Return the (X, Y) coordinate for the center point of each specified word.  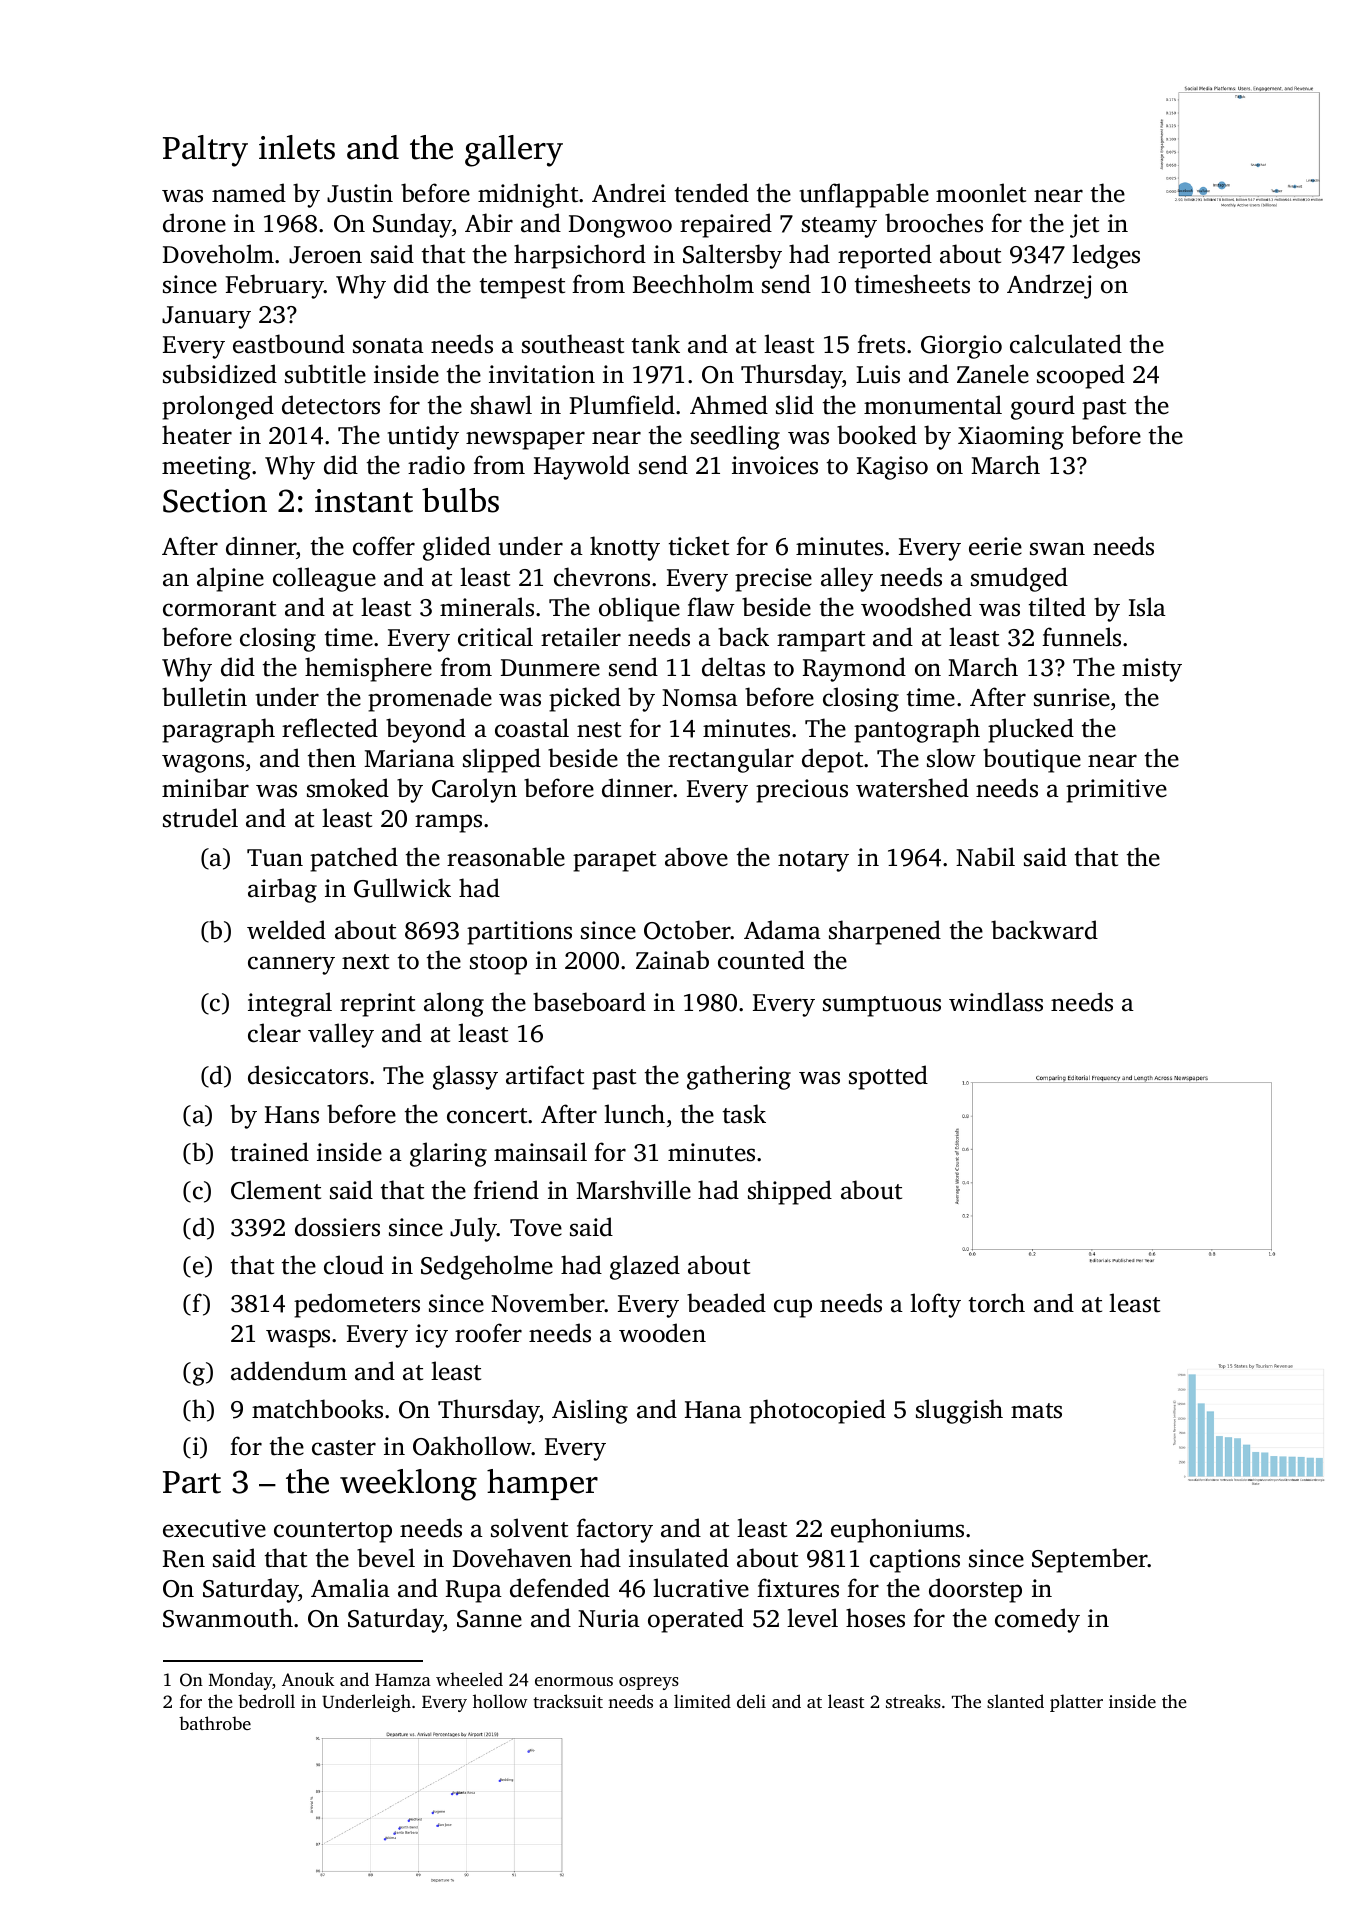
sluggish (959, 1411)
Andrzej (1049, 286)
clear (274, 1033)
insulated (679, 1558)
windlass (996, 1002)
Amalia (350, 1588)
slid (795, 405)
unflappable (864, 195)
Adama (782, 930)
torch (997, 1303)
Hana (713, 1410)
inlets (297, 147)
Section (215, 501)
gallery (514, 151)
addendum (289, 1371)
